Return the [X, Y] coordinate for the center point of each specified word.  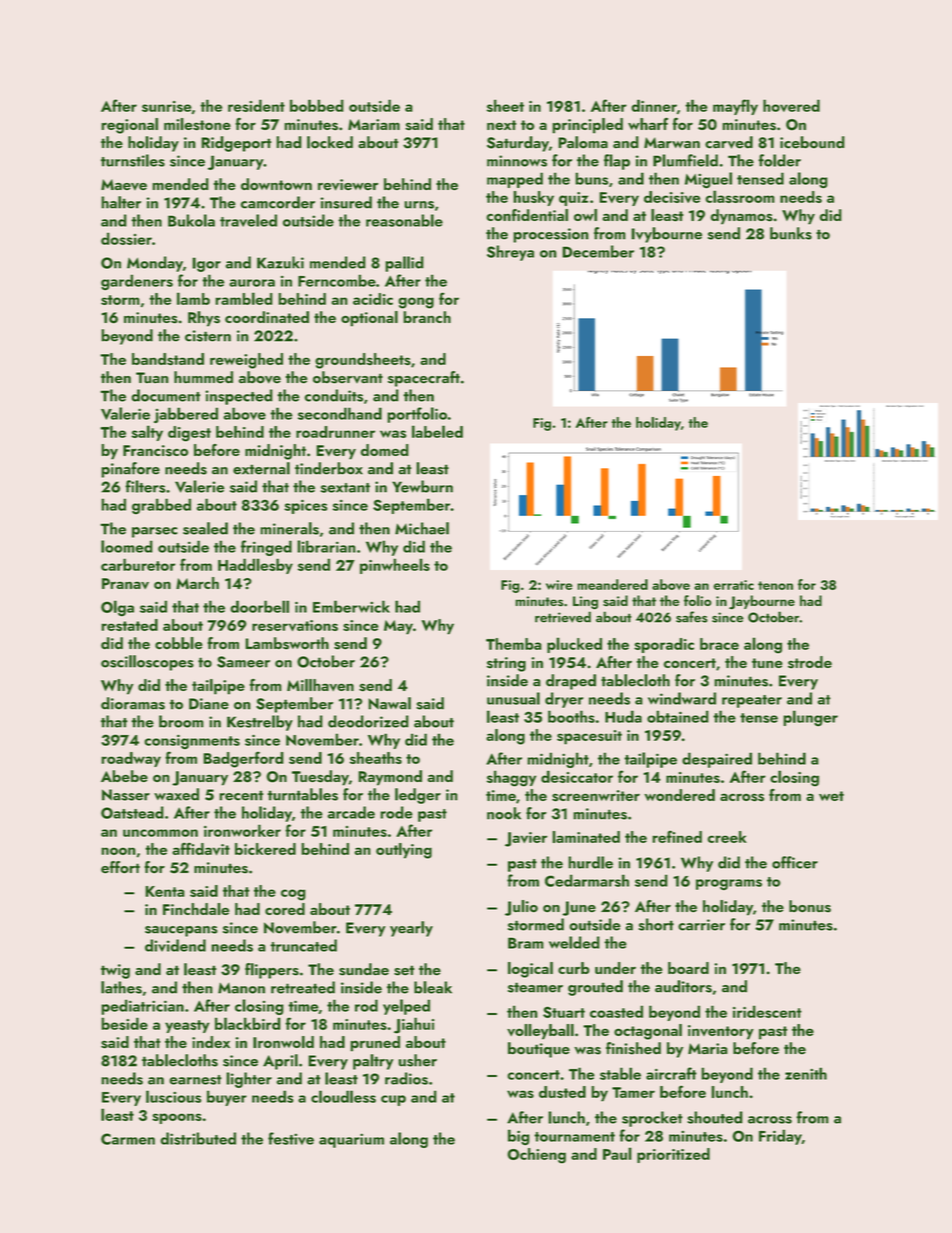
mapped [515, 180]
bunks [791, 233]
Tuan [152, 378]
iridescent [767, 1011]
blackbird [248, 1023]
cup [393, 1100]
